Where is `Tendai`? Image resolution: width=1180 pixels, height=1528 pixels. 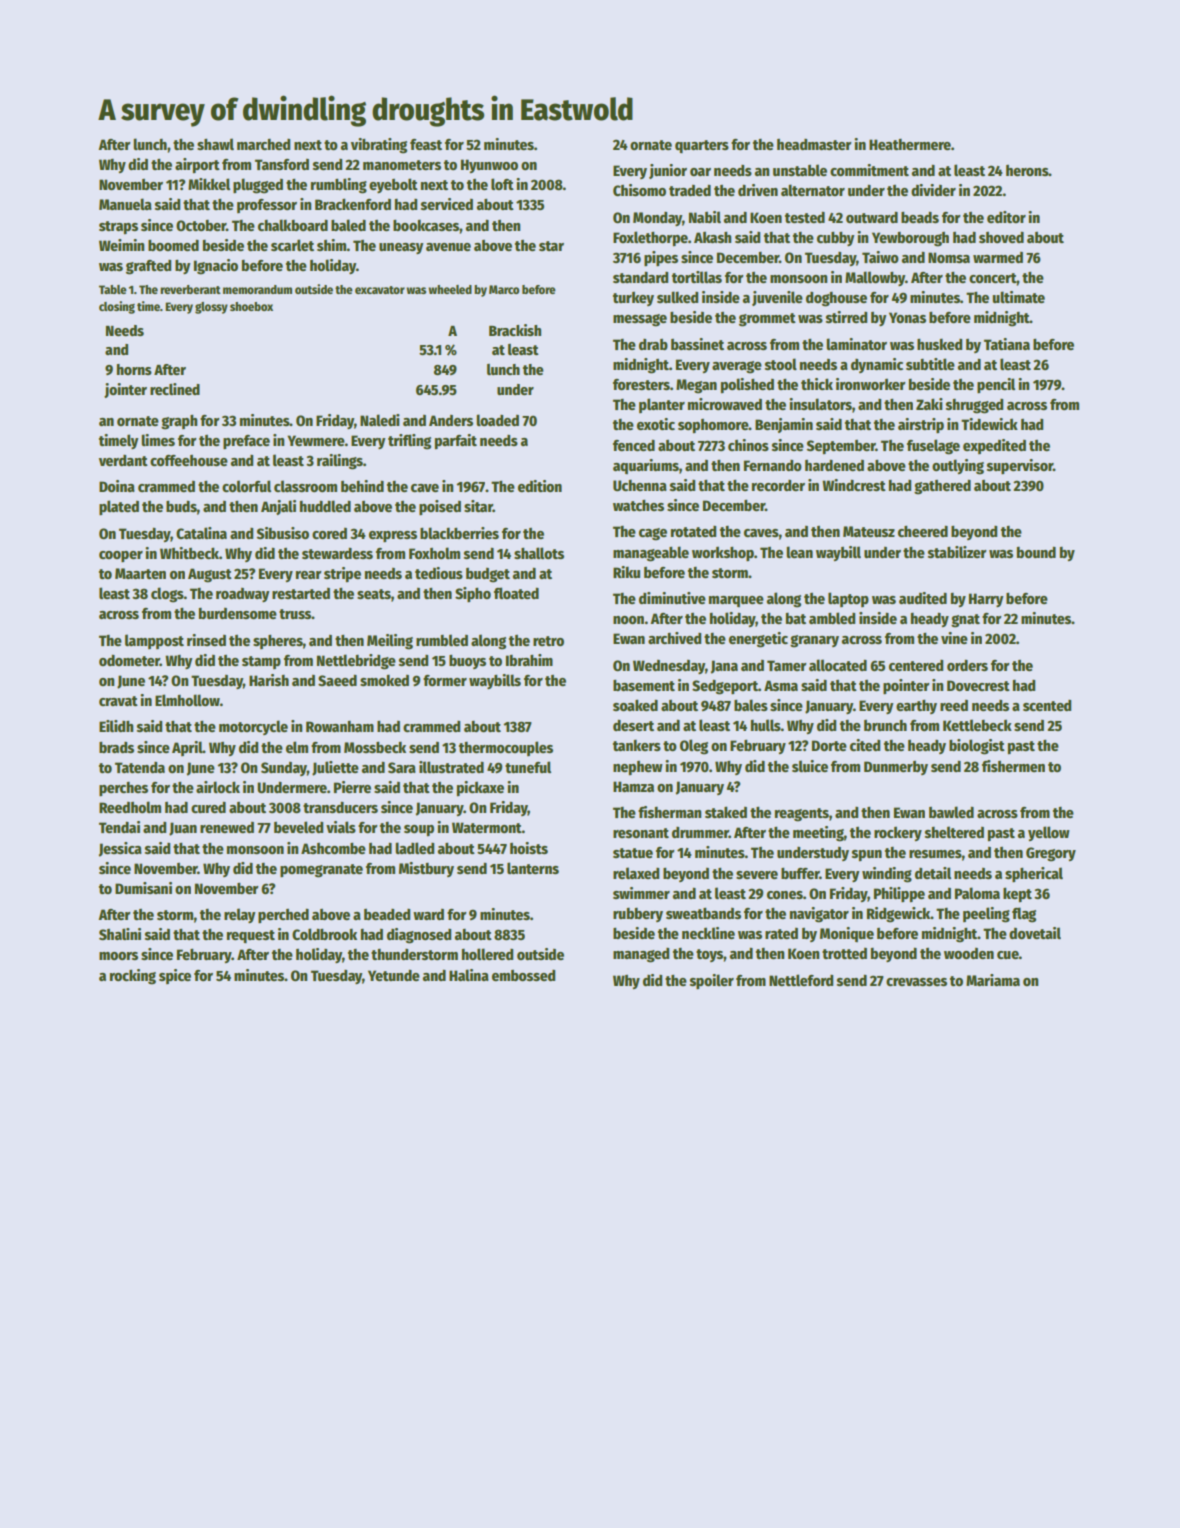 Tendai is located at coordinates (119, 827).
